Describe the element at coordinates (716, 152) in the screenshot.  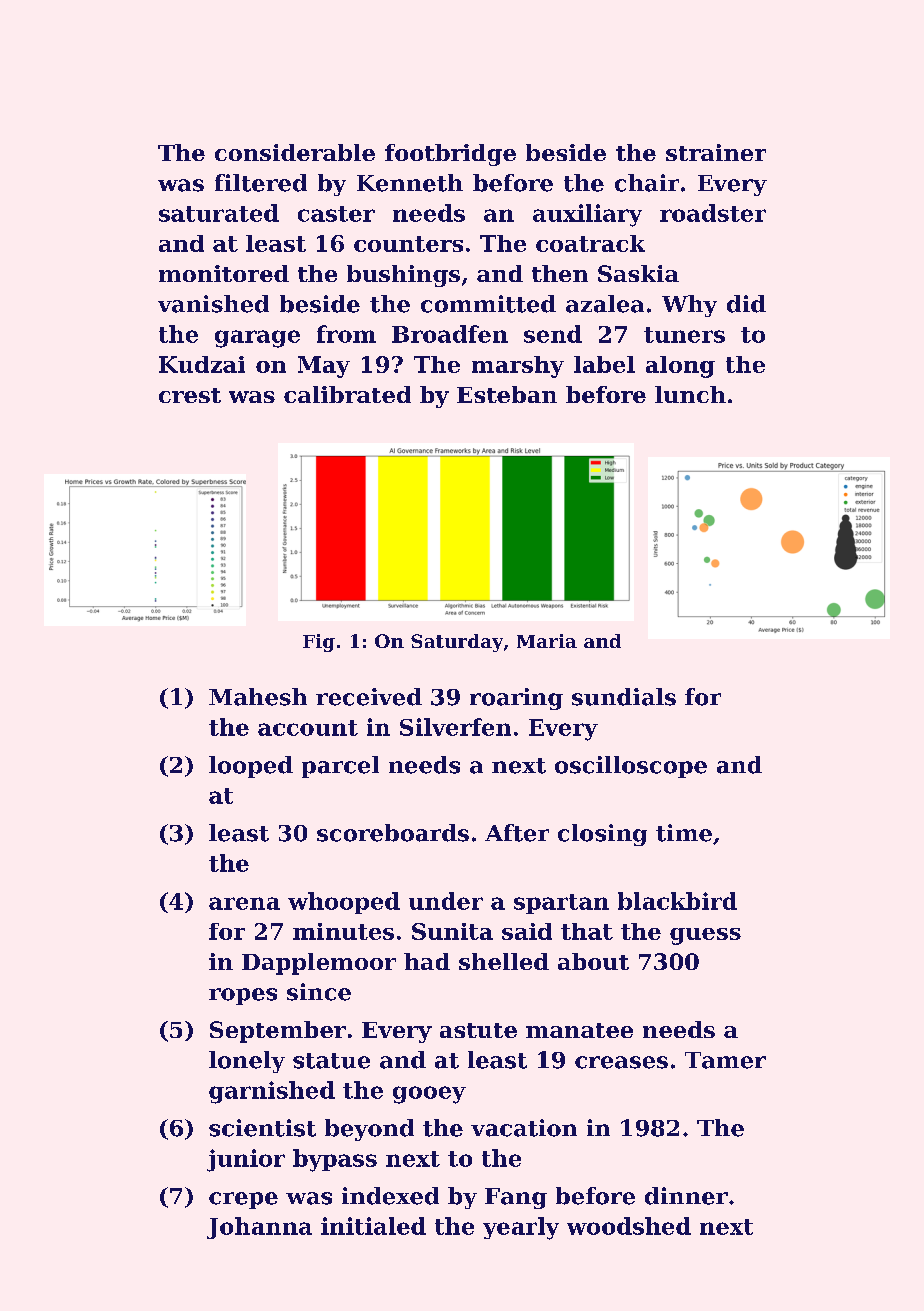
I see `strainer` at that location.
